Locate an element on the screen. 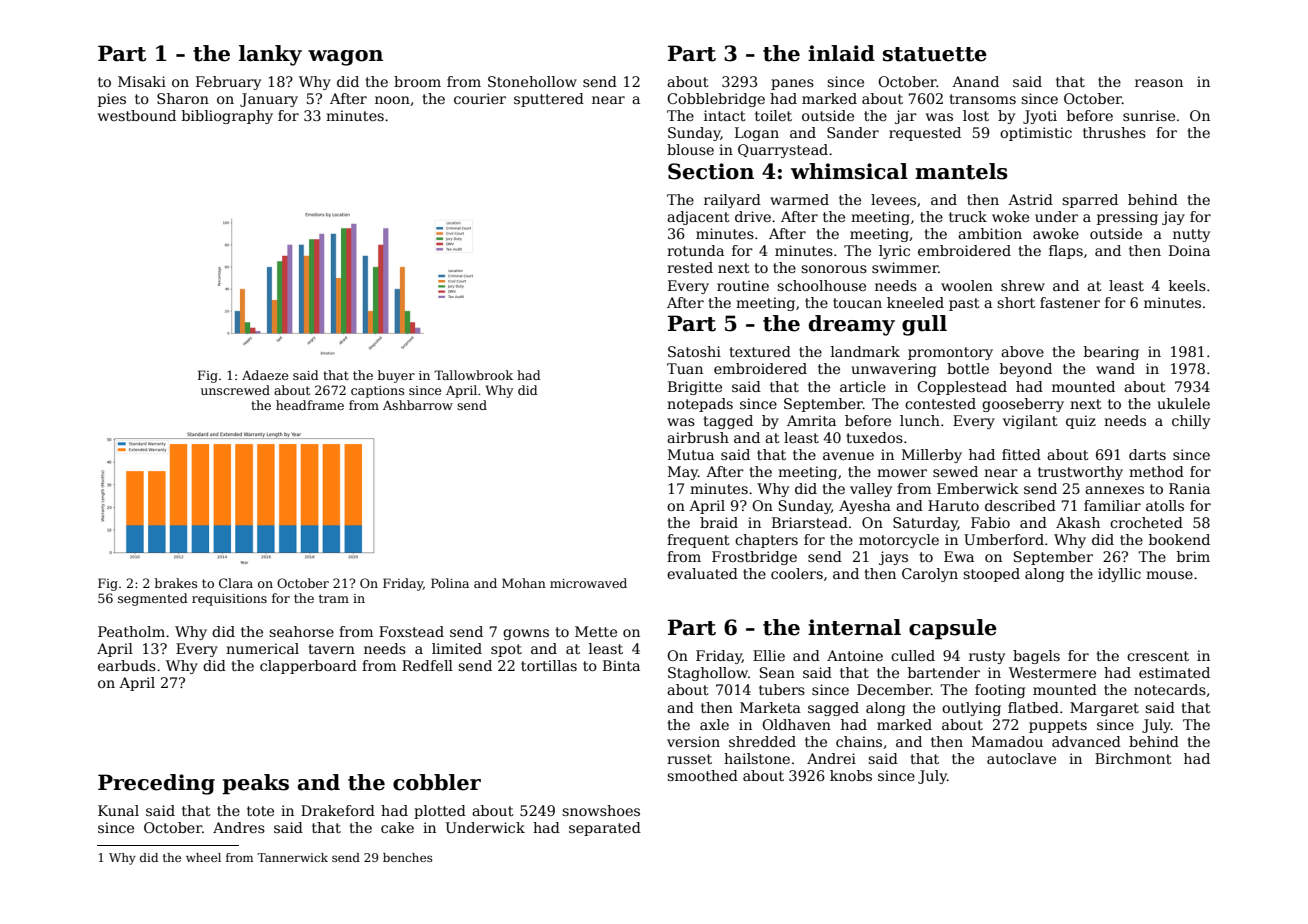  airbrush is located at coordinates (698, 437).
